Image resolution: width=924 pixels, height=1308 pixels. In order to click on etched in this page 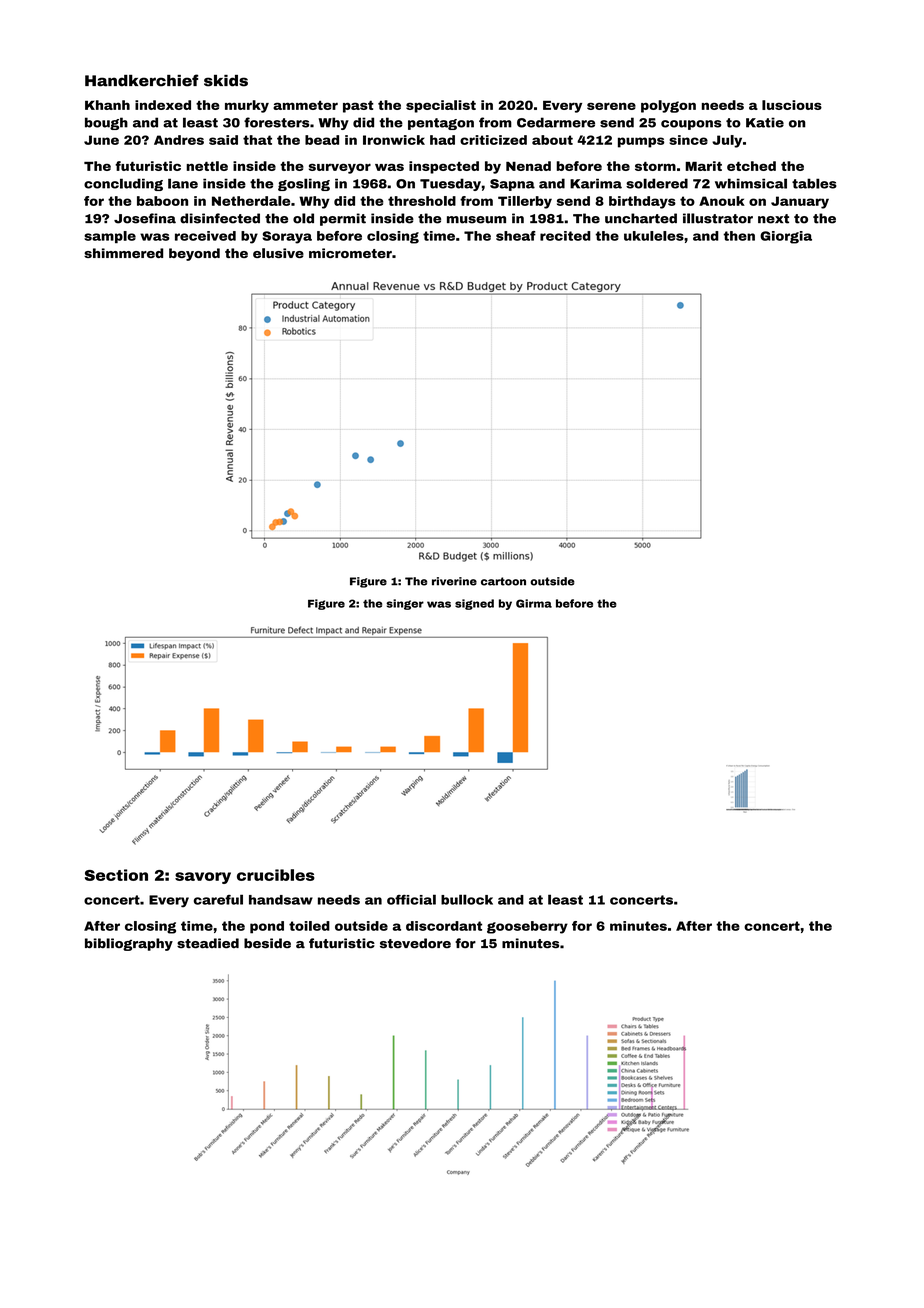, I will do `click(751, 166)`.
